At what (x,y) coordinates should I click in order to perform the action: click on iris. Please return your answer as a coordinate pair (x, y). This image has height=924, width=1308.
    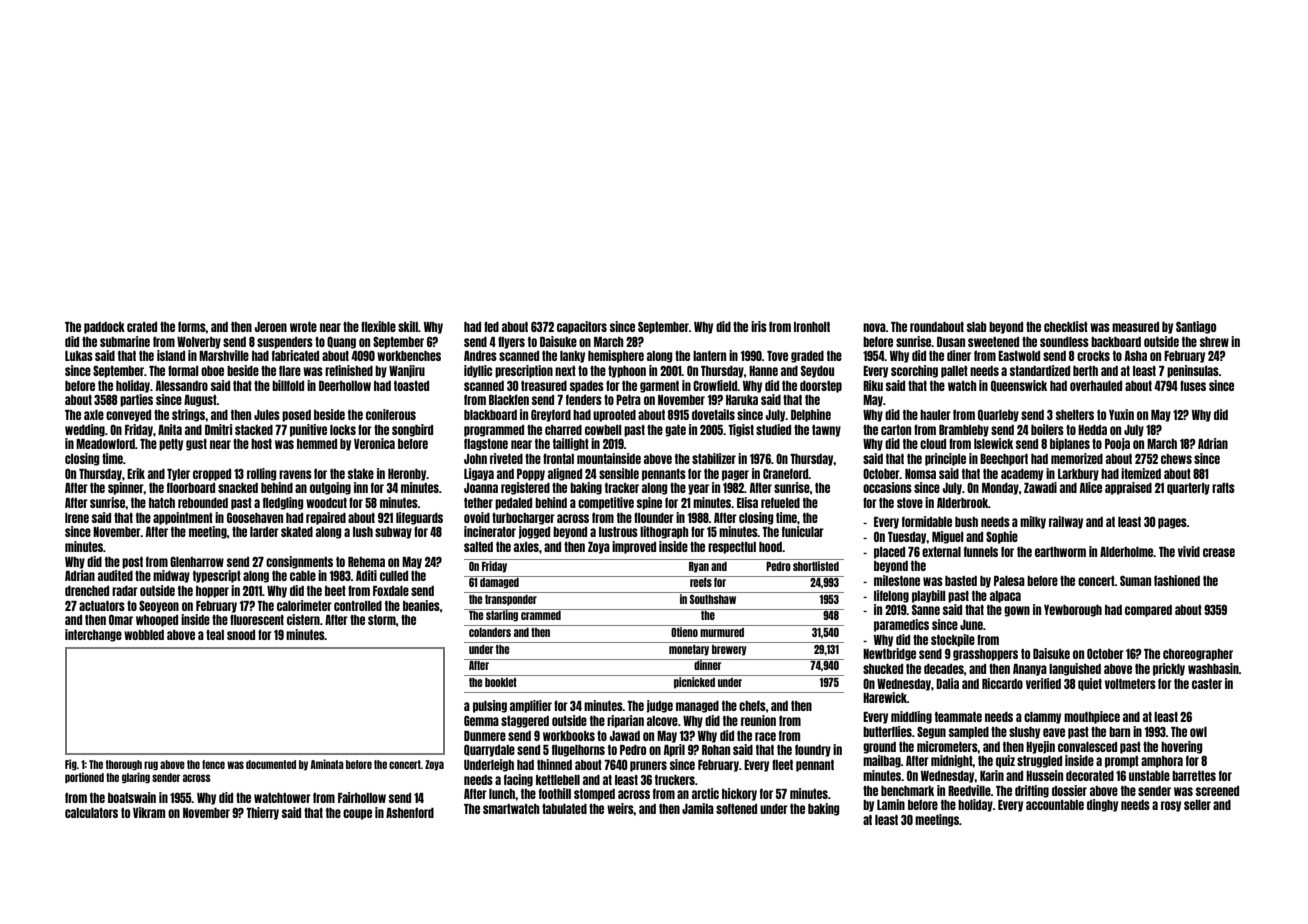
    Looking at the image, I should click on (759, 326).
